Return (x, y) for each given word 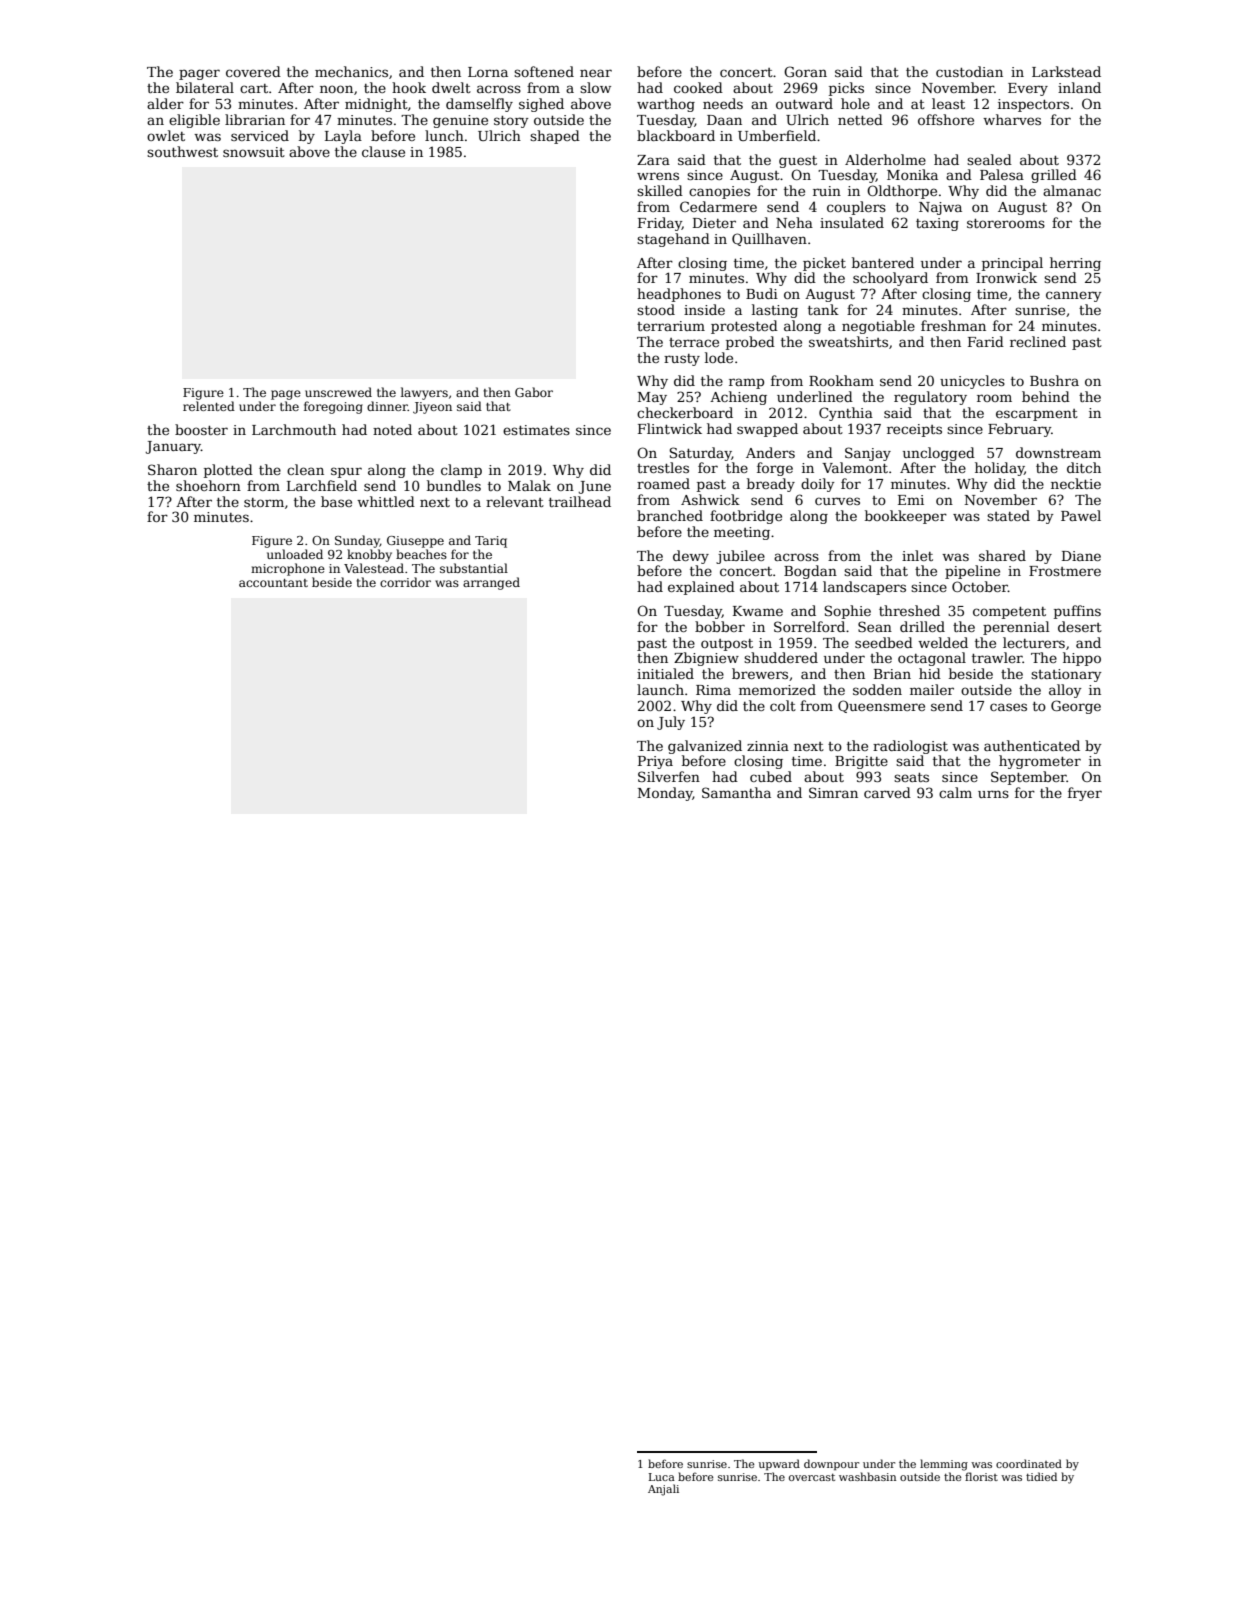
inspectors (1033, 105)
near (596, 73)
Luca (662, 1477)
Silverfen (669, 776)
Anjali (663, 1490)
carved (887, 792)
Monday (665, 794)
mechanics (351, 71)
